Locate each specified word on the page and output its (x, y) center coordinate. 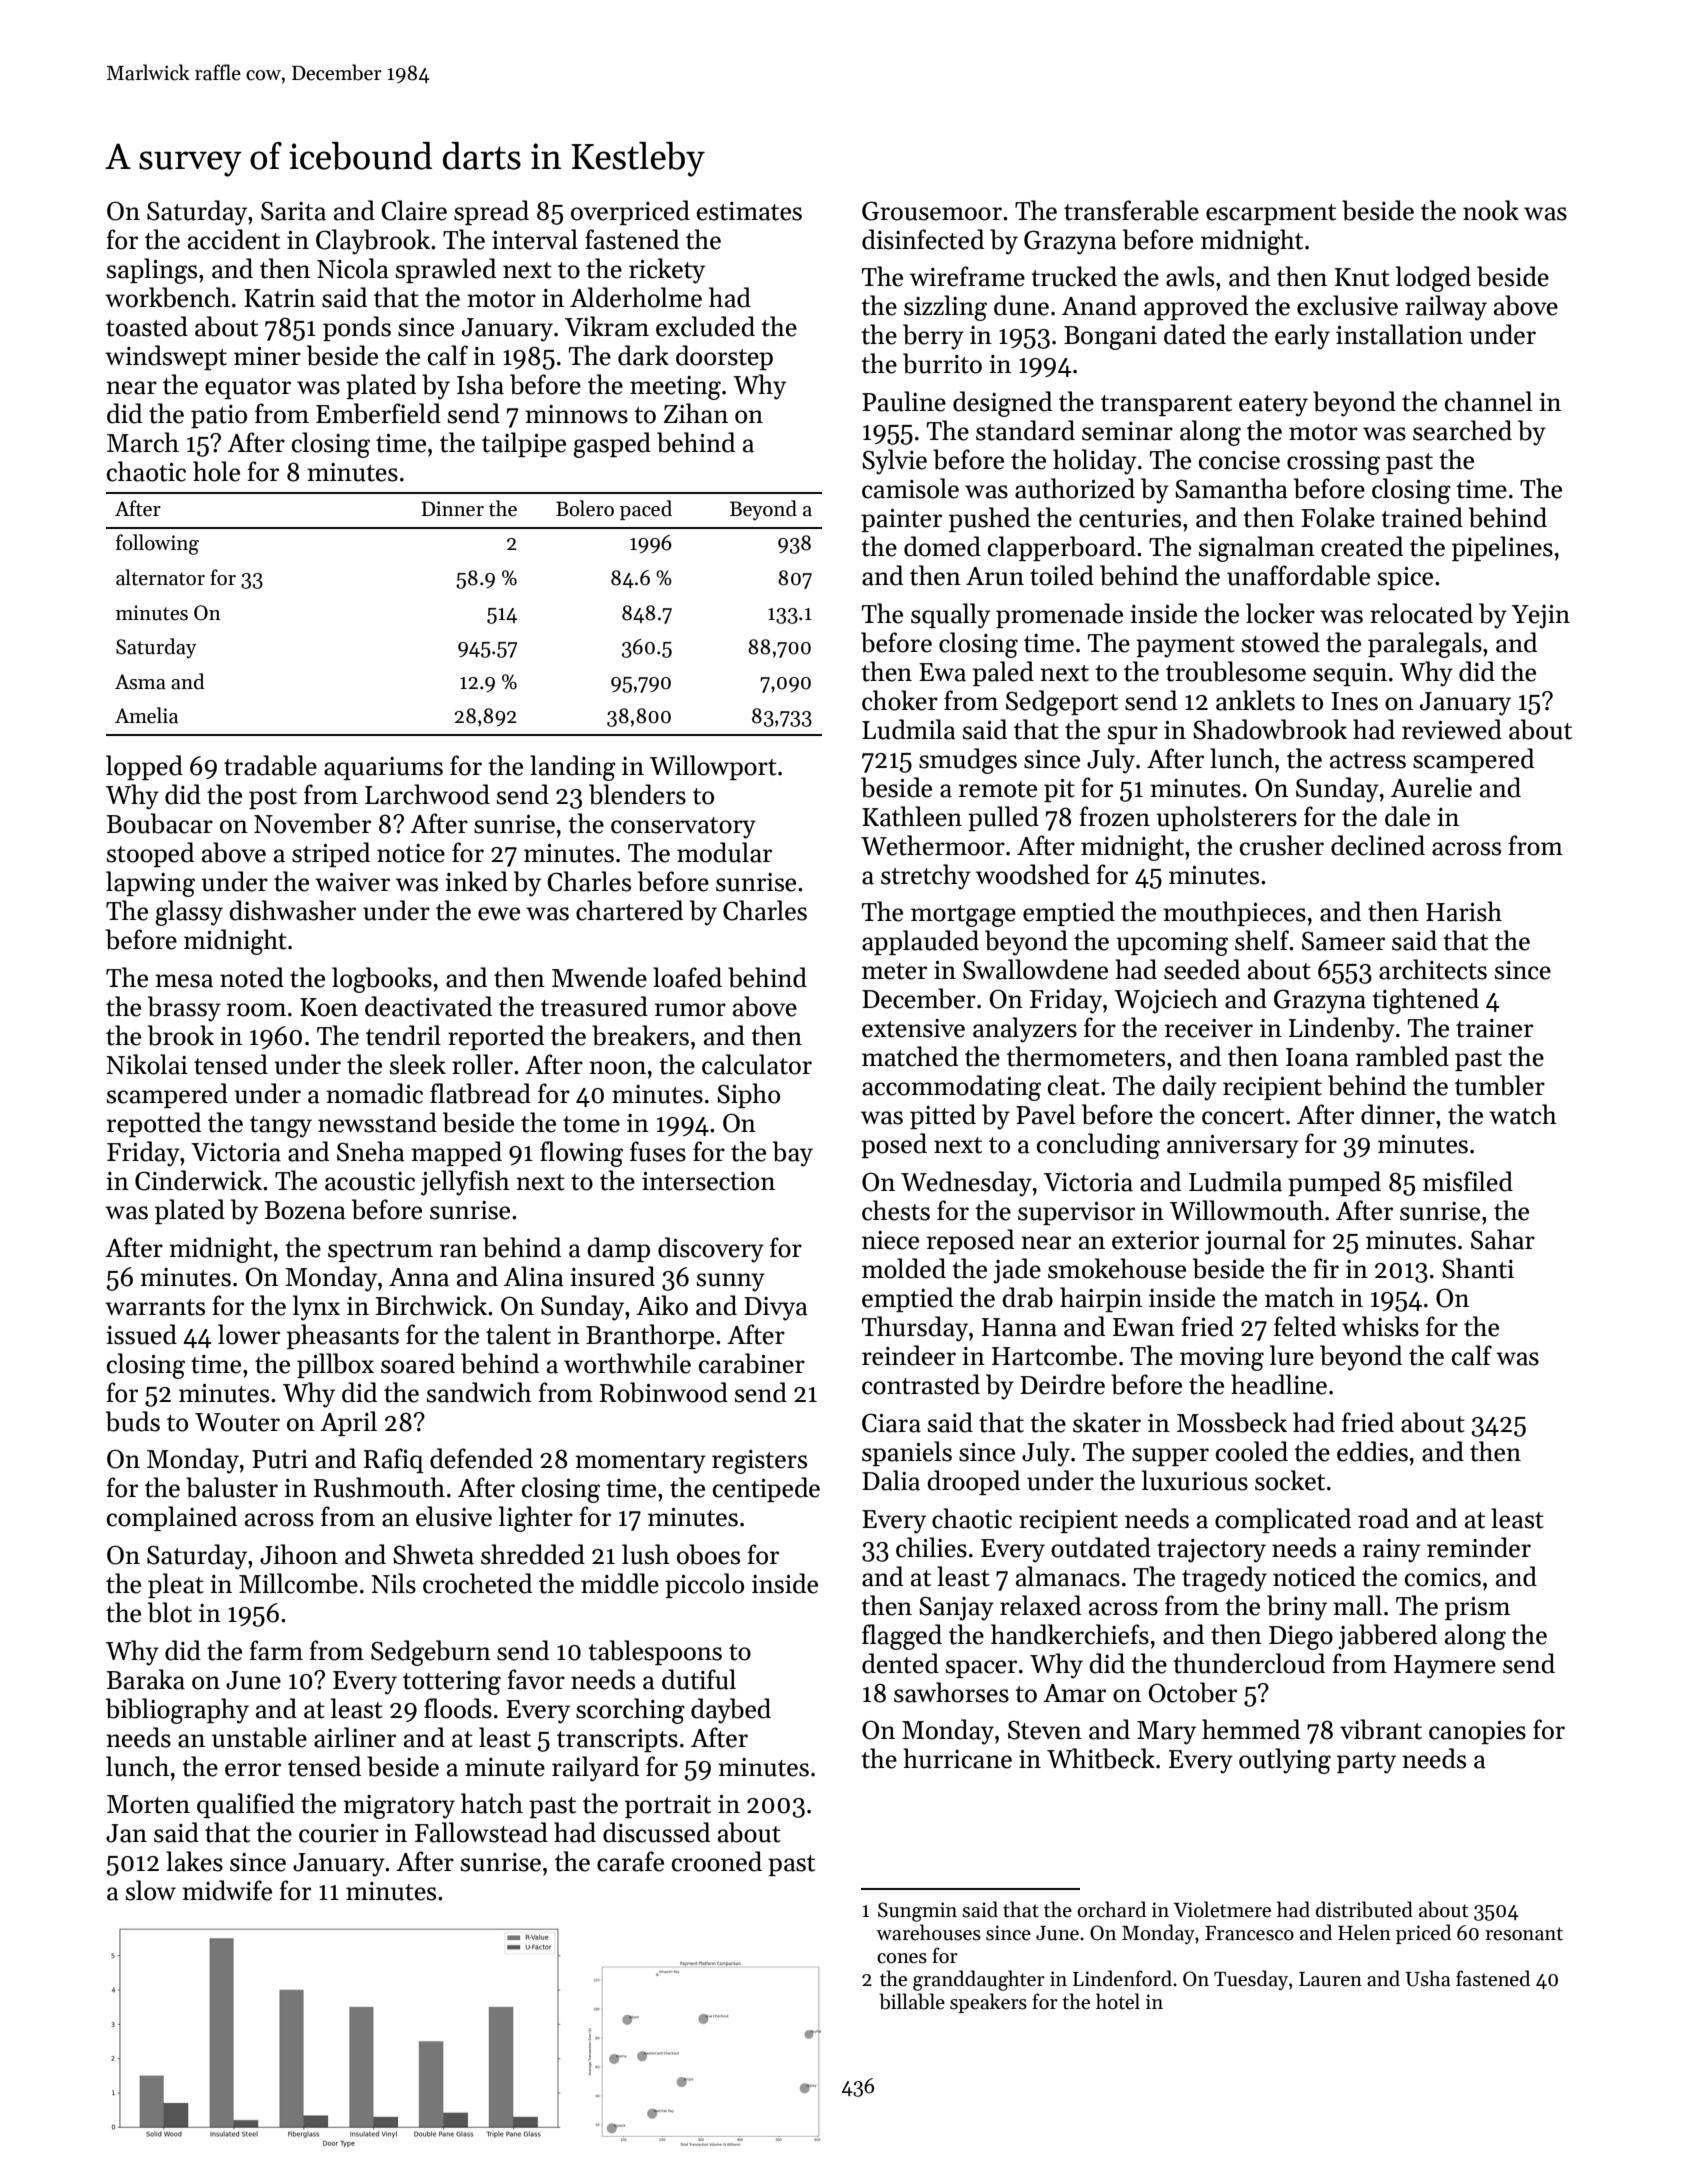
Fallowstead (481, 1832)
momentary (640, 1463)
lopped (144, 767)
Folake (1338, 517)
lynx (316, 1308)
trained (1422, 517)
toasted (147, 326)
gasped (612, 445)
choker (900, 700)
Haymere (1445, 1667)
